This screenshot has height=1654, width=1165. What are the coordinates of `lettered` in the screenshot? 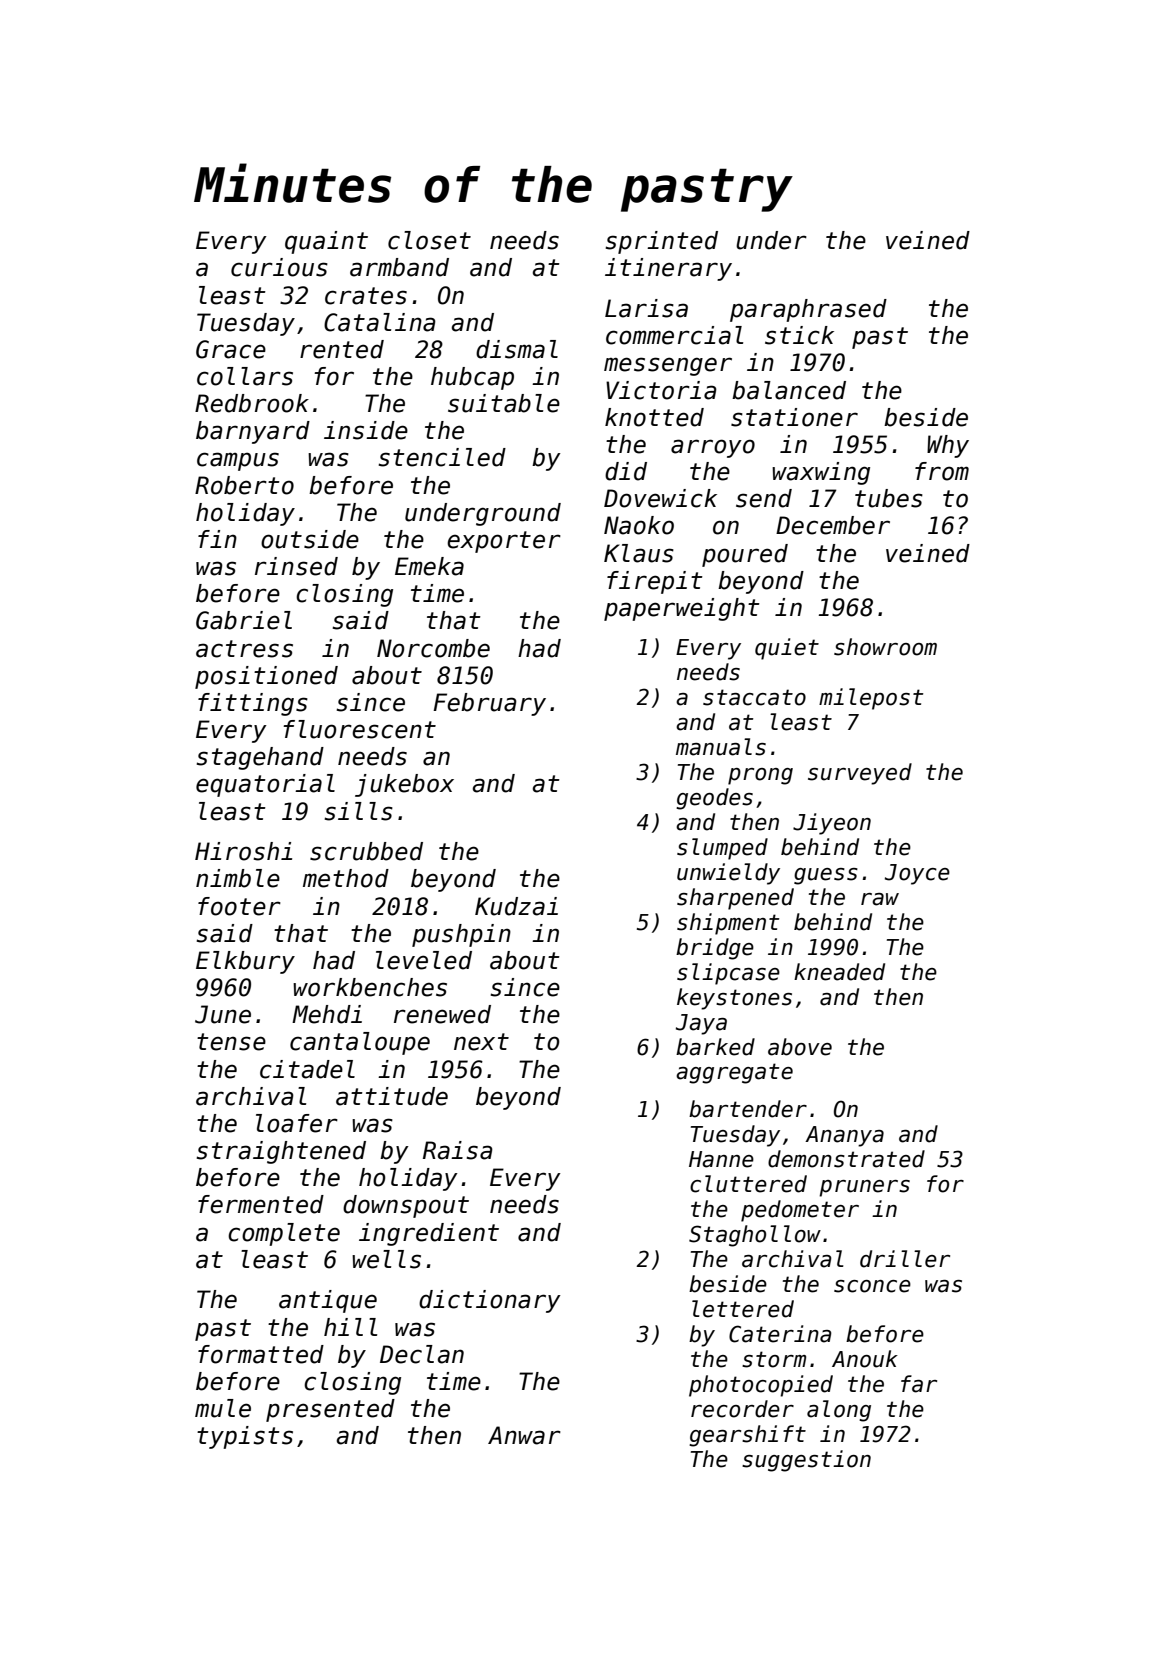 It's located at (743, 1309).
